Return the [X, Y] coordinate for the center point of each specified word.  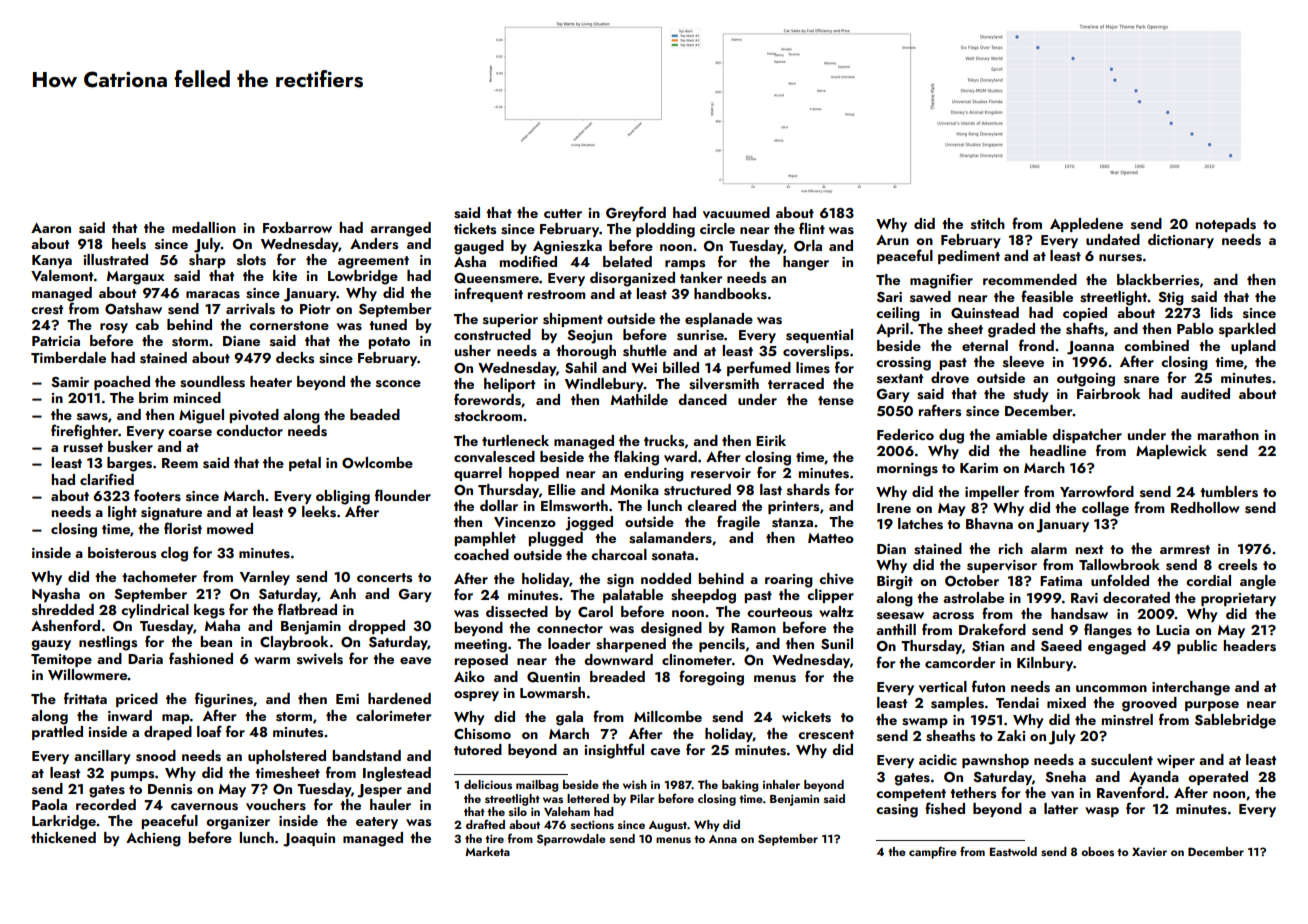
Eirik [771, 440]
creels [1237, 565]
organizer [238, 823]
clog [174, 554]
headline [1058, 450]
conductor [249, 430]
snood [156, 756]
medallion [204, 227]
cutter [563, 213]
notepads [1226, 225]
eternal [985, 345]
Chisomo [482, 734]
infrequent [489, 294]
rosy [114, 328]
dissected [517, 612]
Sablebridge [1235, 721]
